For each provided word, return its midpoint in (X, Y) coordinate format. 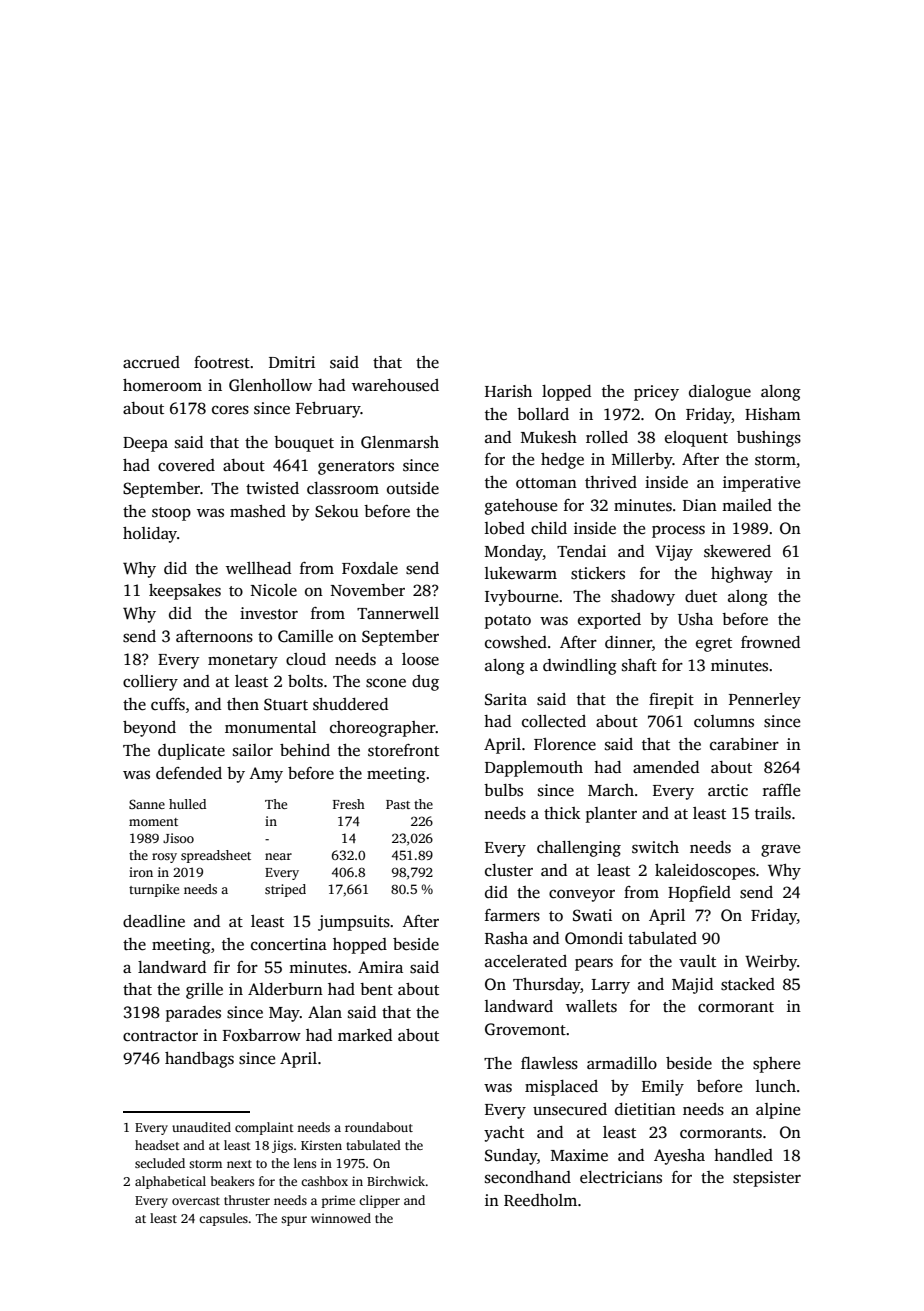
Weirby (771, 963)
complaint (264, 1128)
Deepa (145, 444)
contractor (160, 1036)
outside (413, 488)
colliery (150, 683)
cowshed (516, 642)
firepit (671, 701)
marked (365, 1035)
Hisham (773, 414)
